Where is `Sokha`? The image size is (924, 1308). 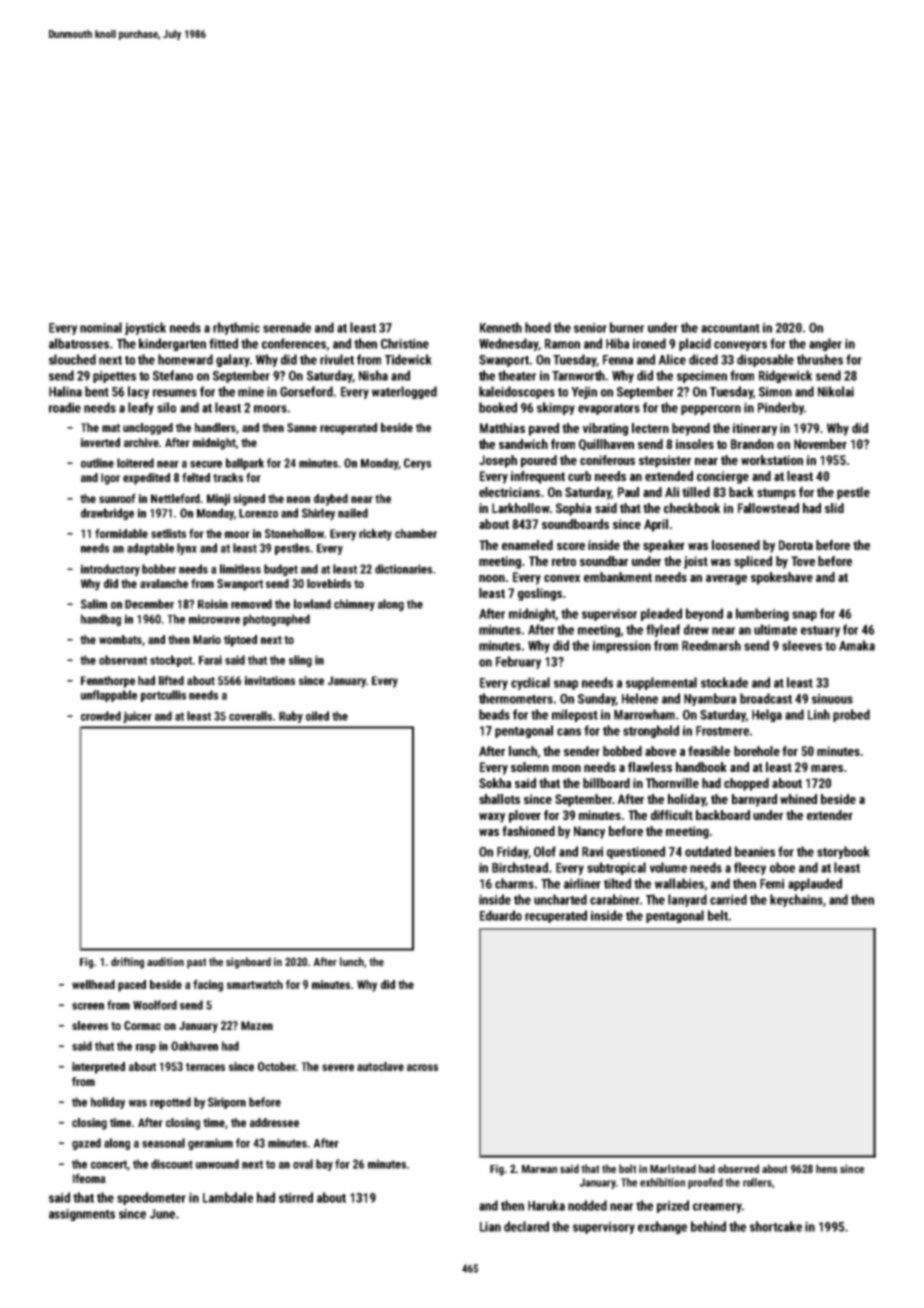
Sokha is located at coordinates (495, 783).
